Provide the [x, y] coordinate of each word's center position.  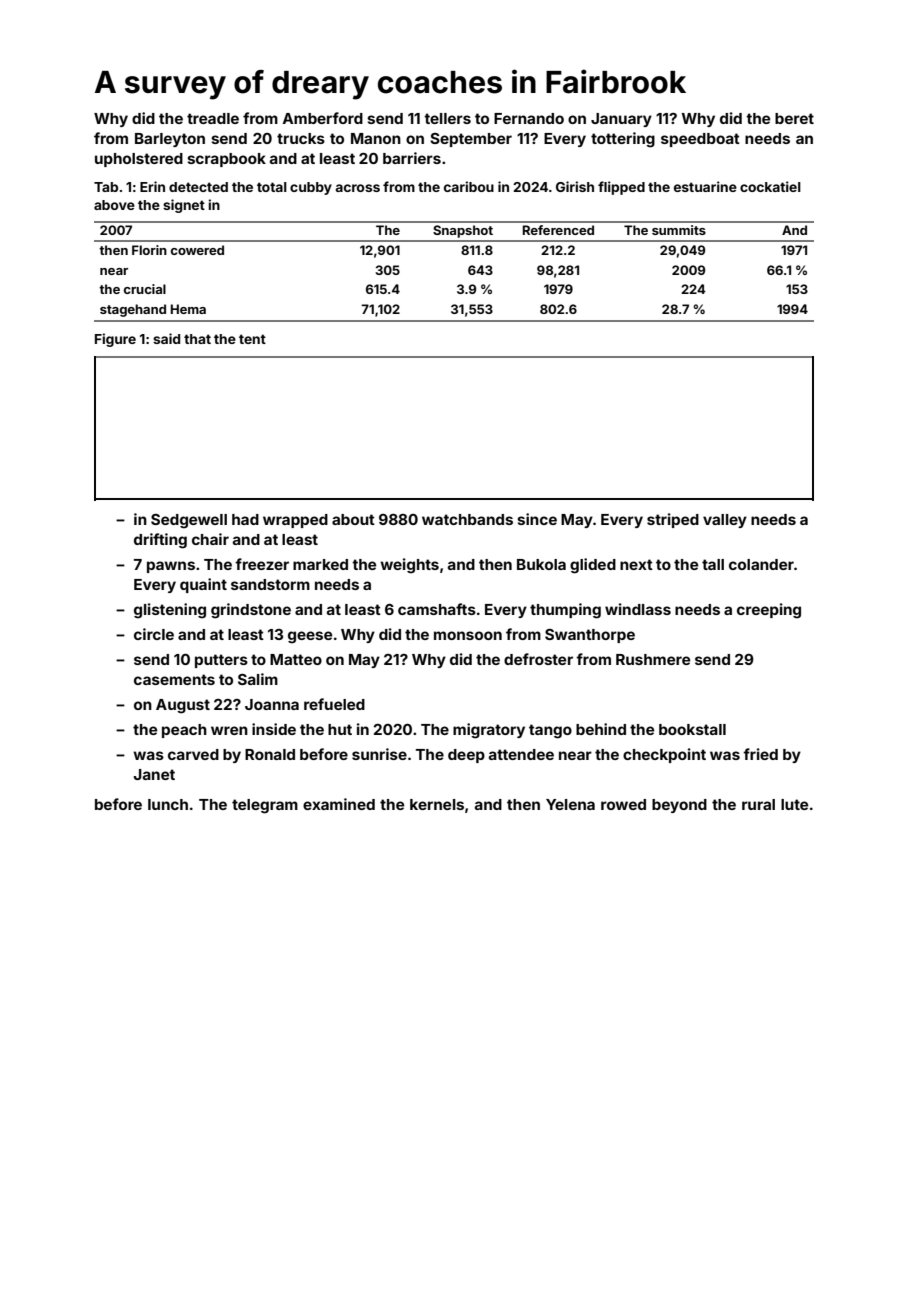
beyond [679, 806]
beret [794, 118]
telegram [265, 806]
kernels [437, 804]
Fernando [529, 118]
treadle [213, 118]
